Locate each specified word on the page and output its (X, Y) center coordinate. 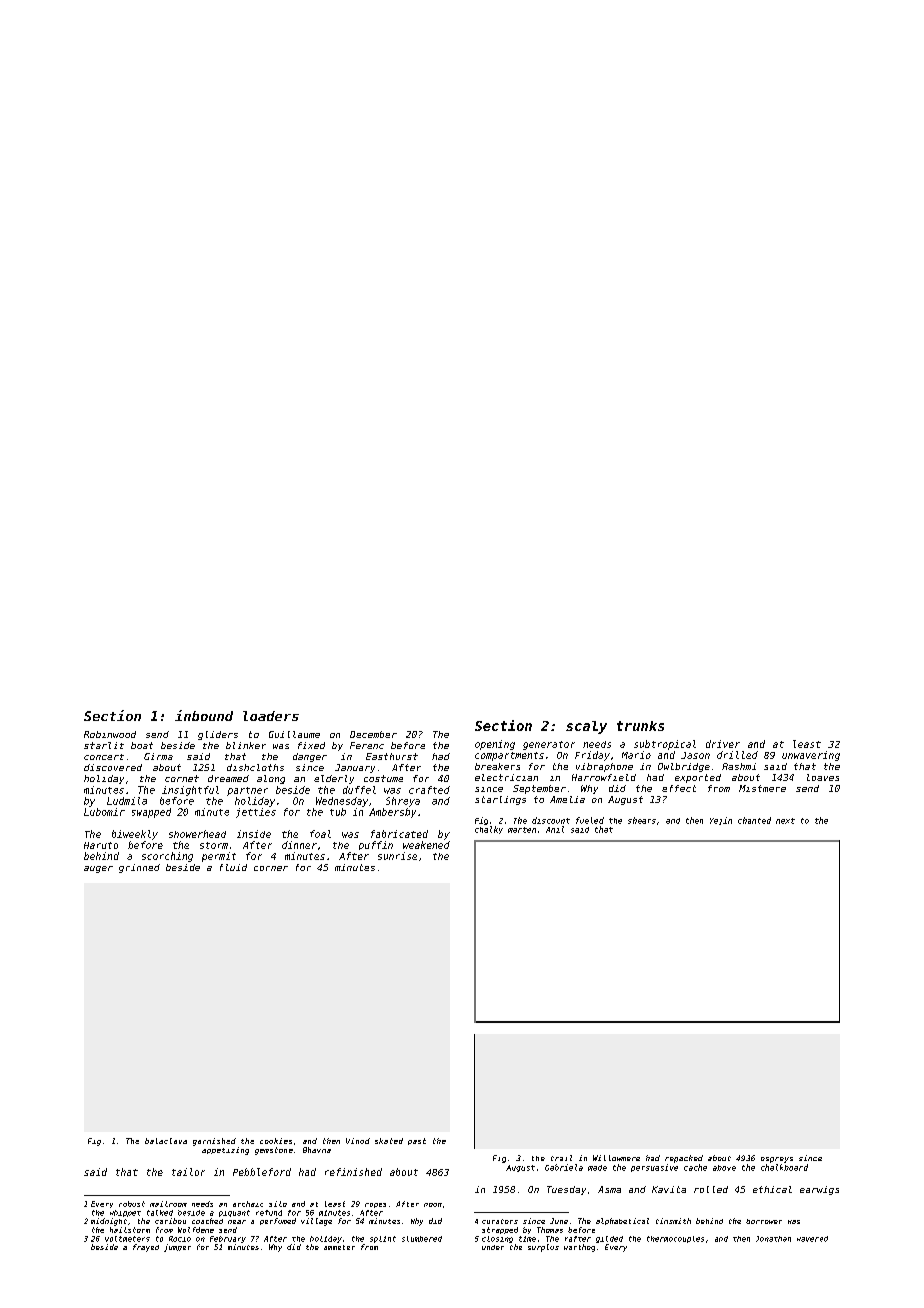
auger (98, 869)
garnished (214, 1142)
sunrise (397, 856)
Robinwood (110, 734)
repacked (684, 1159)
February (228, 1239)
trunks (640, 726)
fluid (233, 867)
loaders (271, 716)
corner (271, 868)
